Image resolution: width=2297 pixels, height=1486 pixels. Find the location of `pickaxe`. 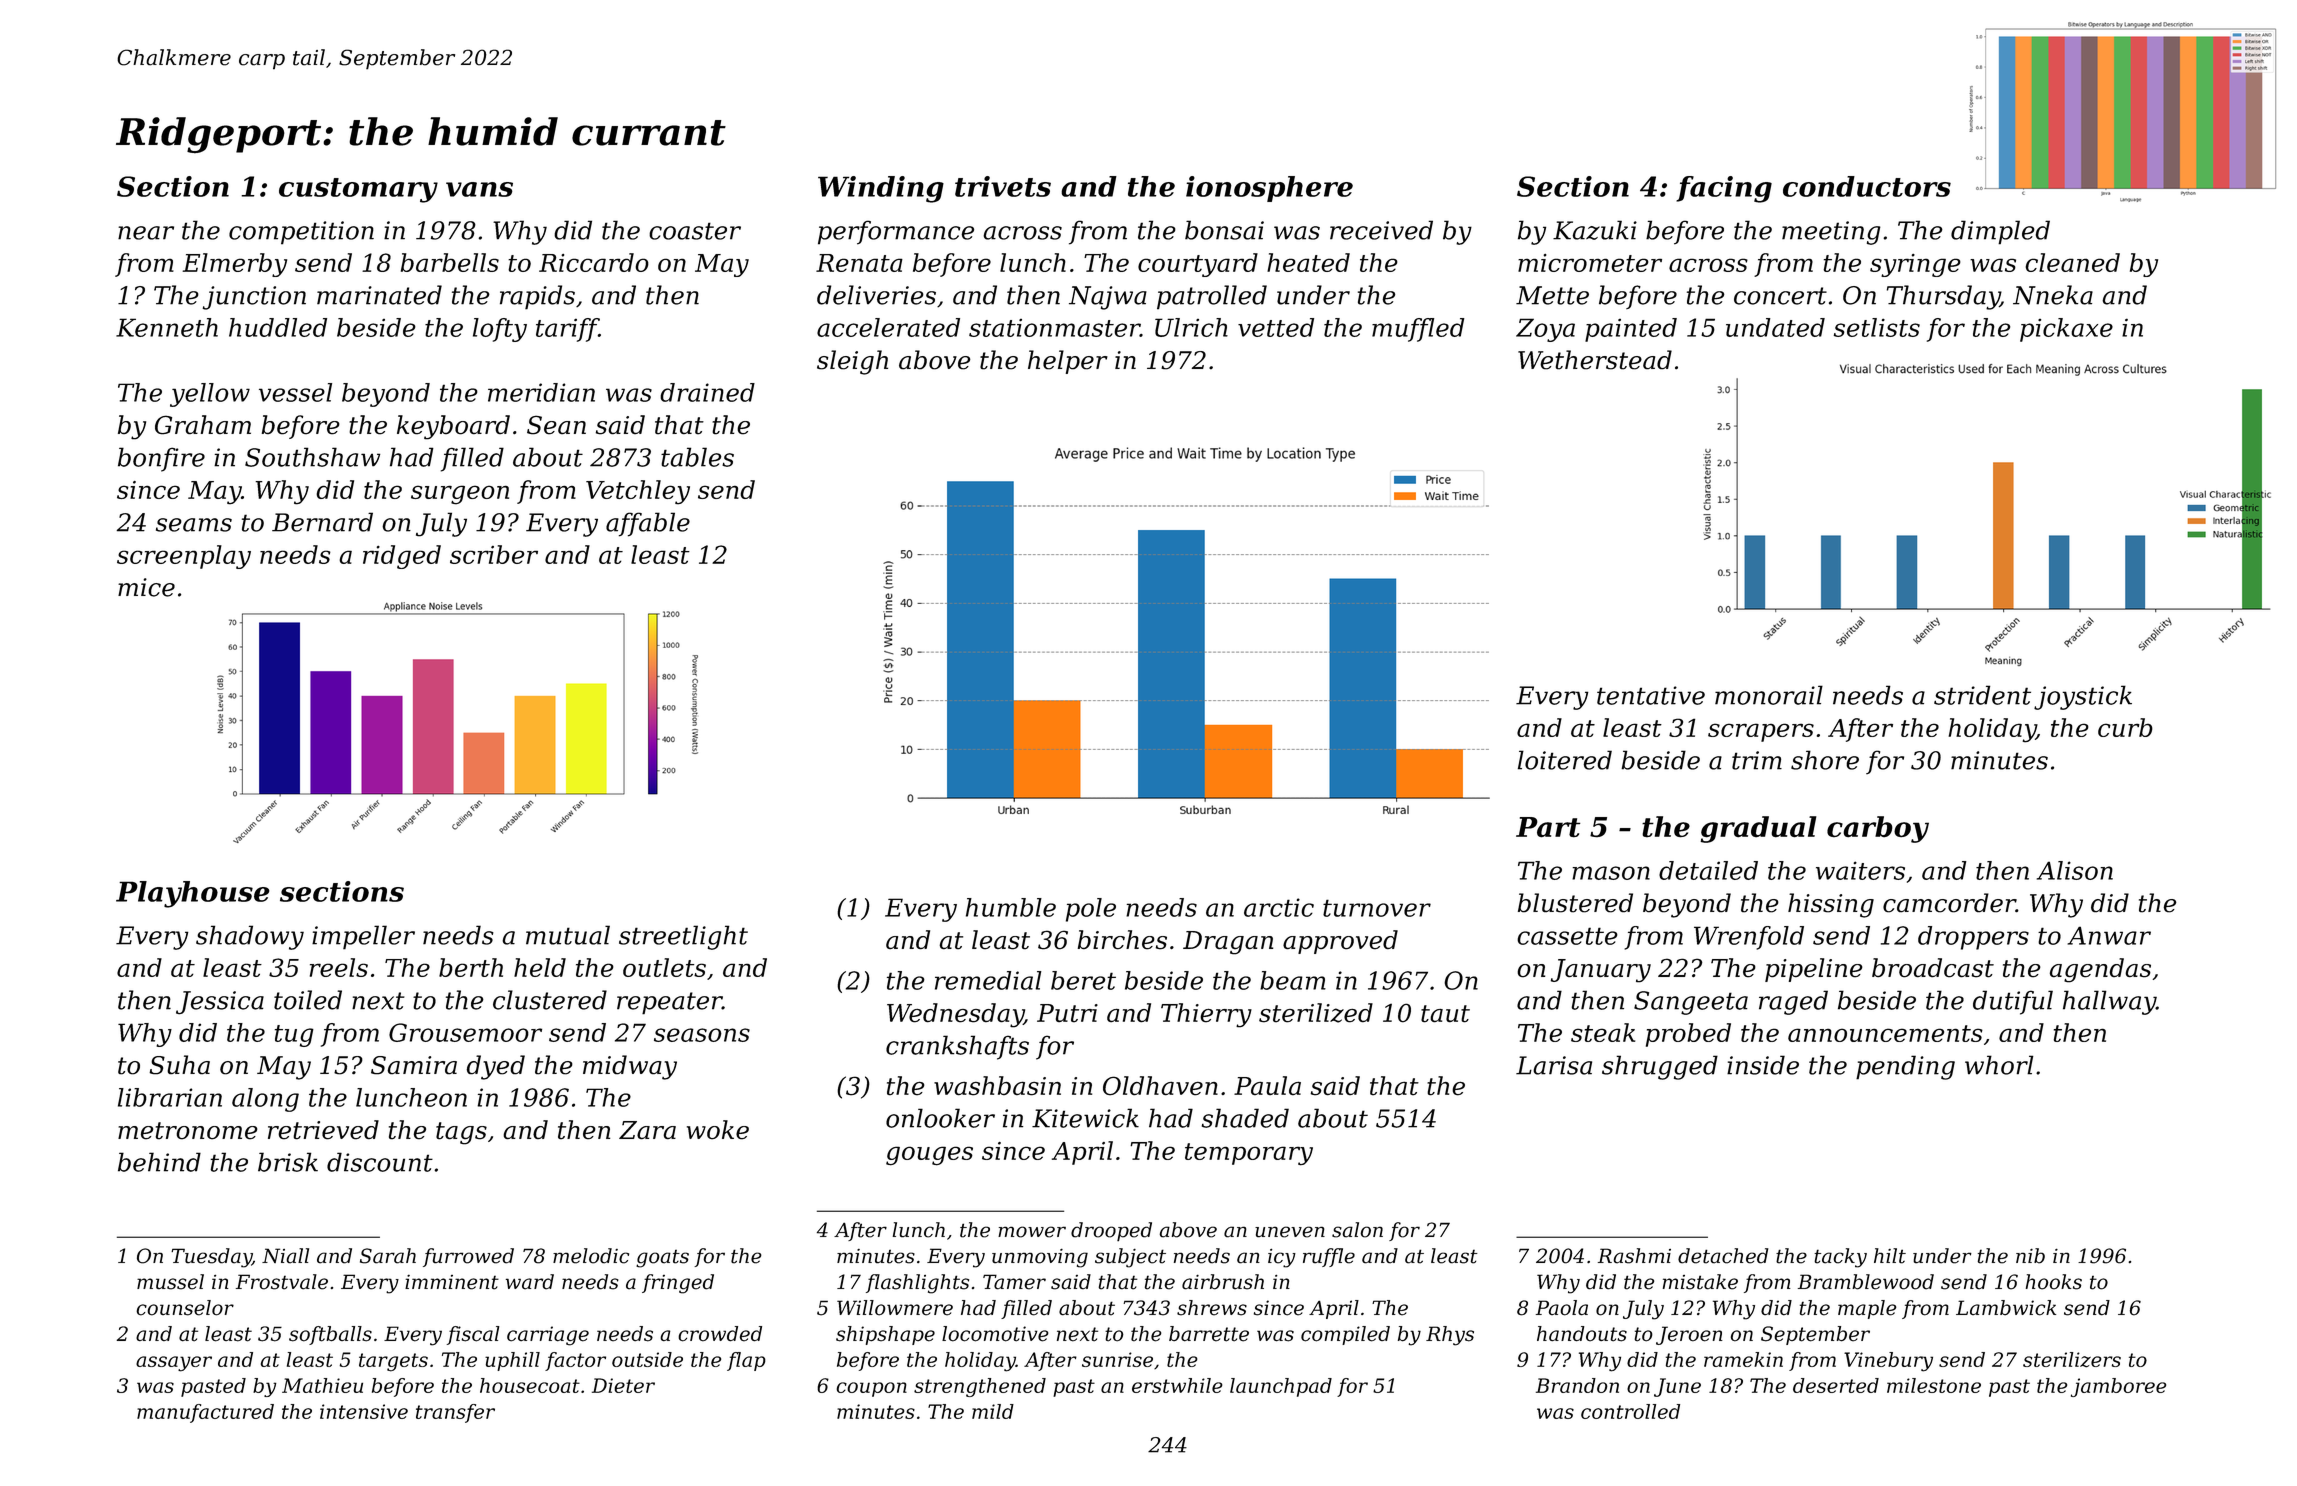

pickaxe is located at coordinates (2066, 330).
